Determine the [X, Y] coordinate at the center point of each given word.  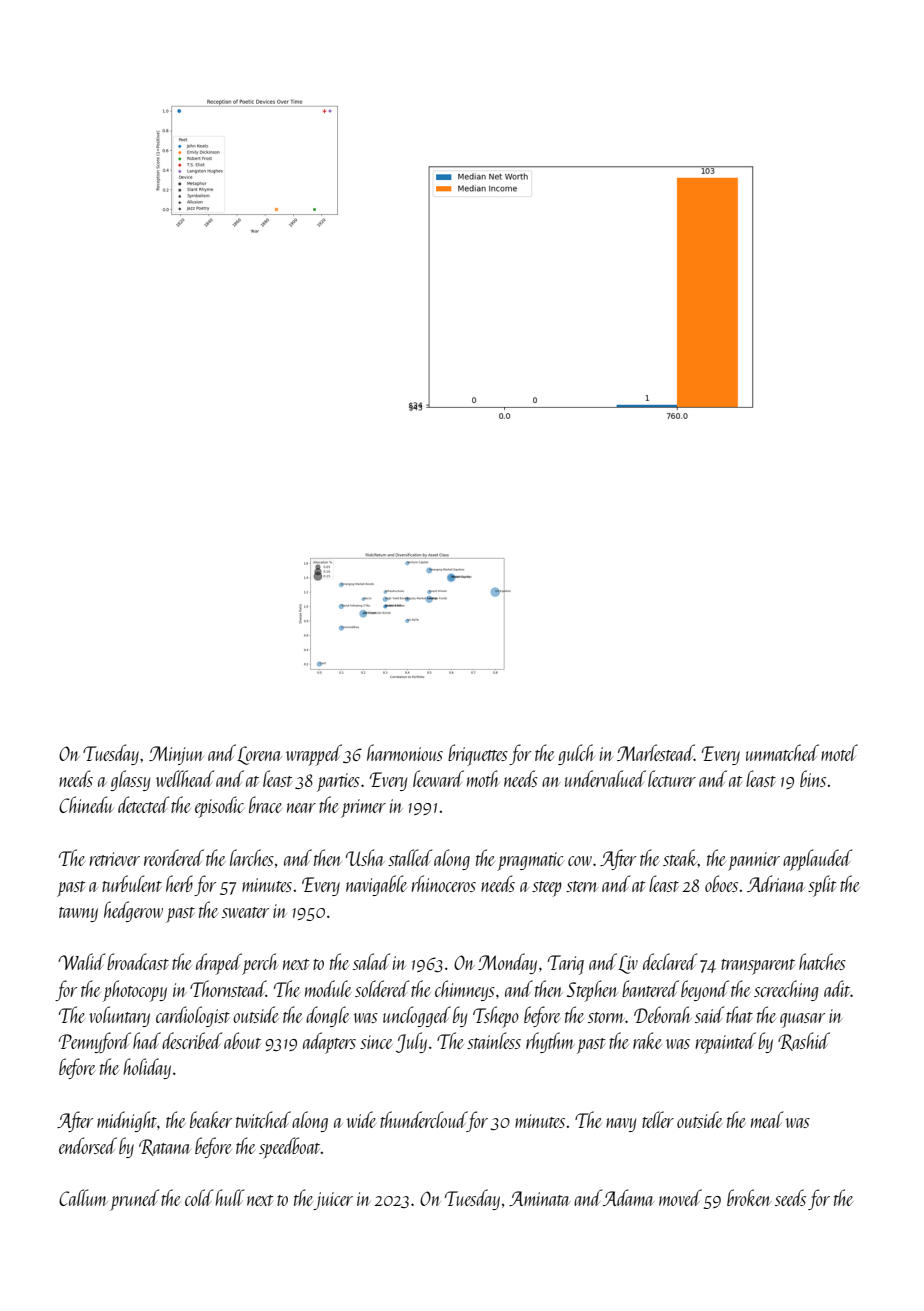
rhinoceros [443, 883]
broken [749, 1197]
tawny [78, 914]
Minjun [176, 755]
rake [647, 1040]
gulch [576, 754]
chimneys [465, 990]
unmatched [782, 752]
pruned [134, 1200]
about [242, 1040]
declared [670, 961]
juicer [333, 1201]
